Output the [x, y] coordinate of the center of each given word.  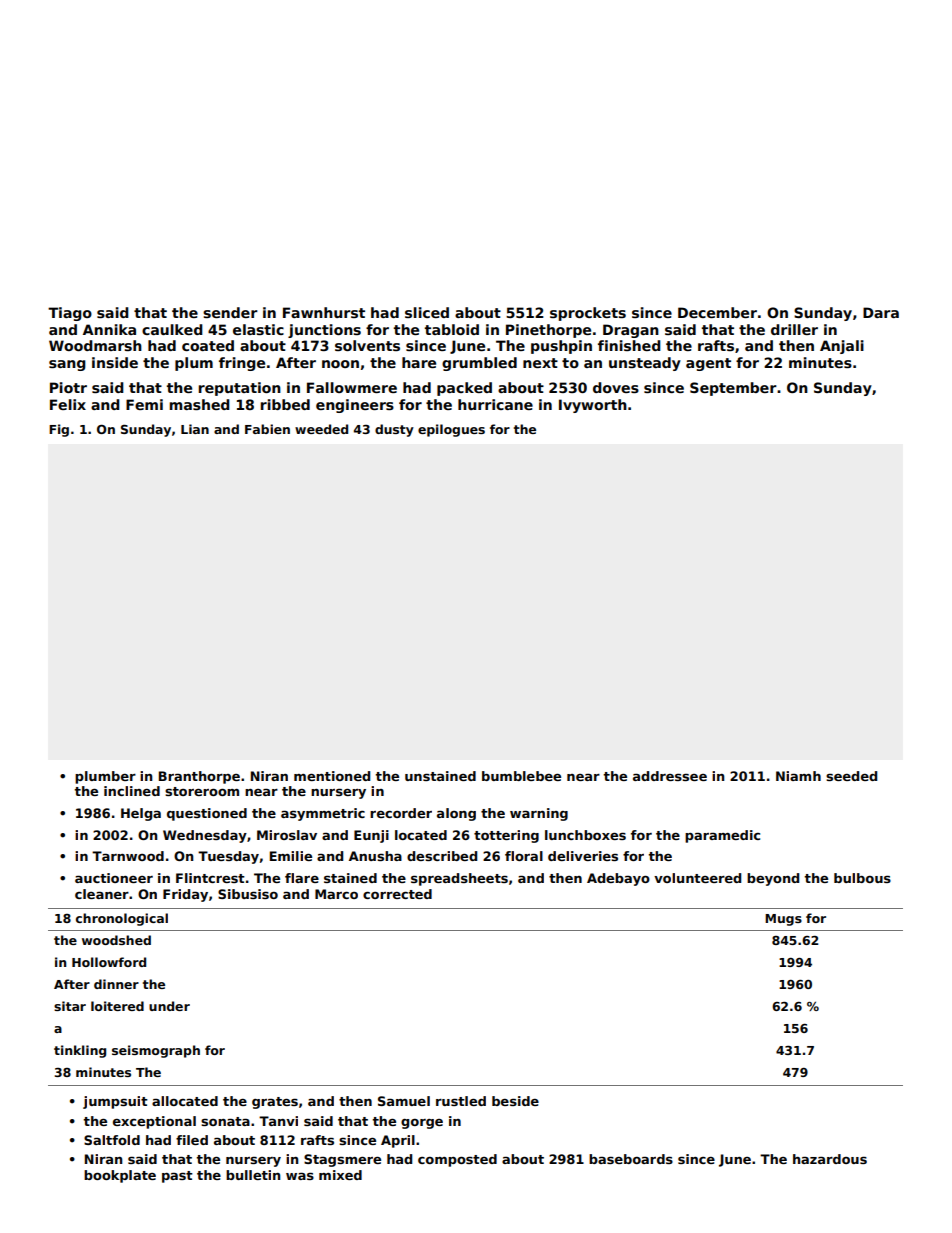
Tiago [70, 314]
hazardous [830, 1159]
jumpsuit [115, 1102]
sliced [427, 312]
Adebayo [618, 879]
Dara [881, 312]
